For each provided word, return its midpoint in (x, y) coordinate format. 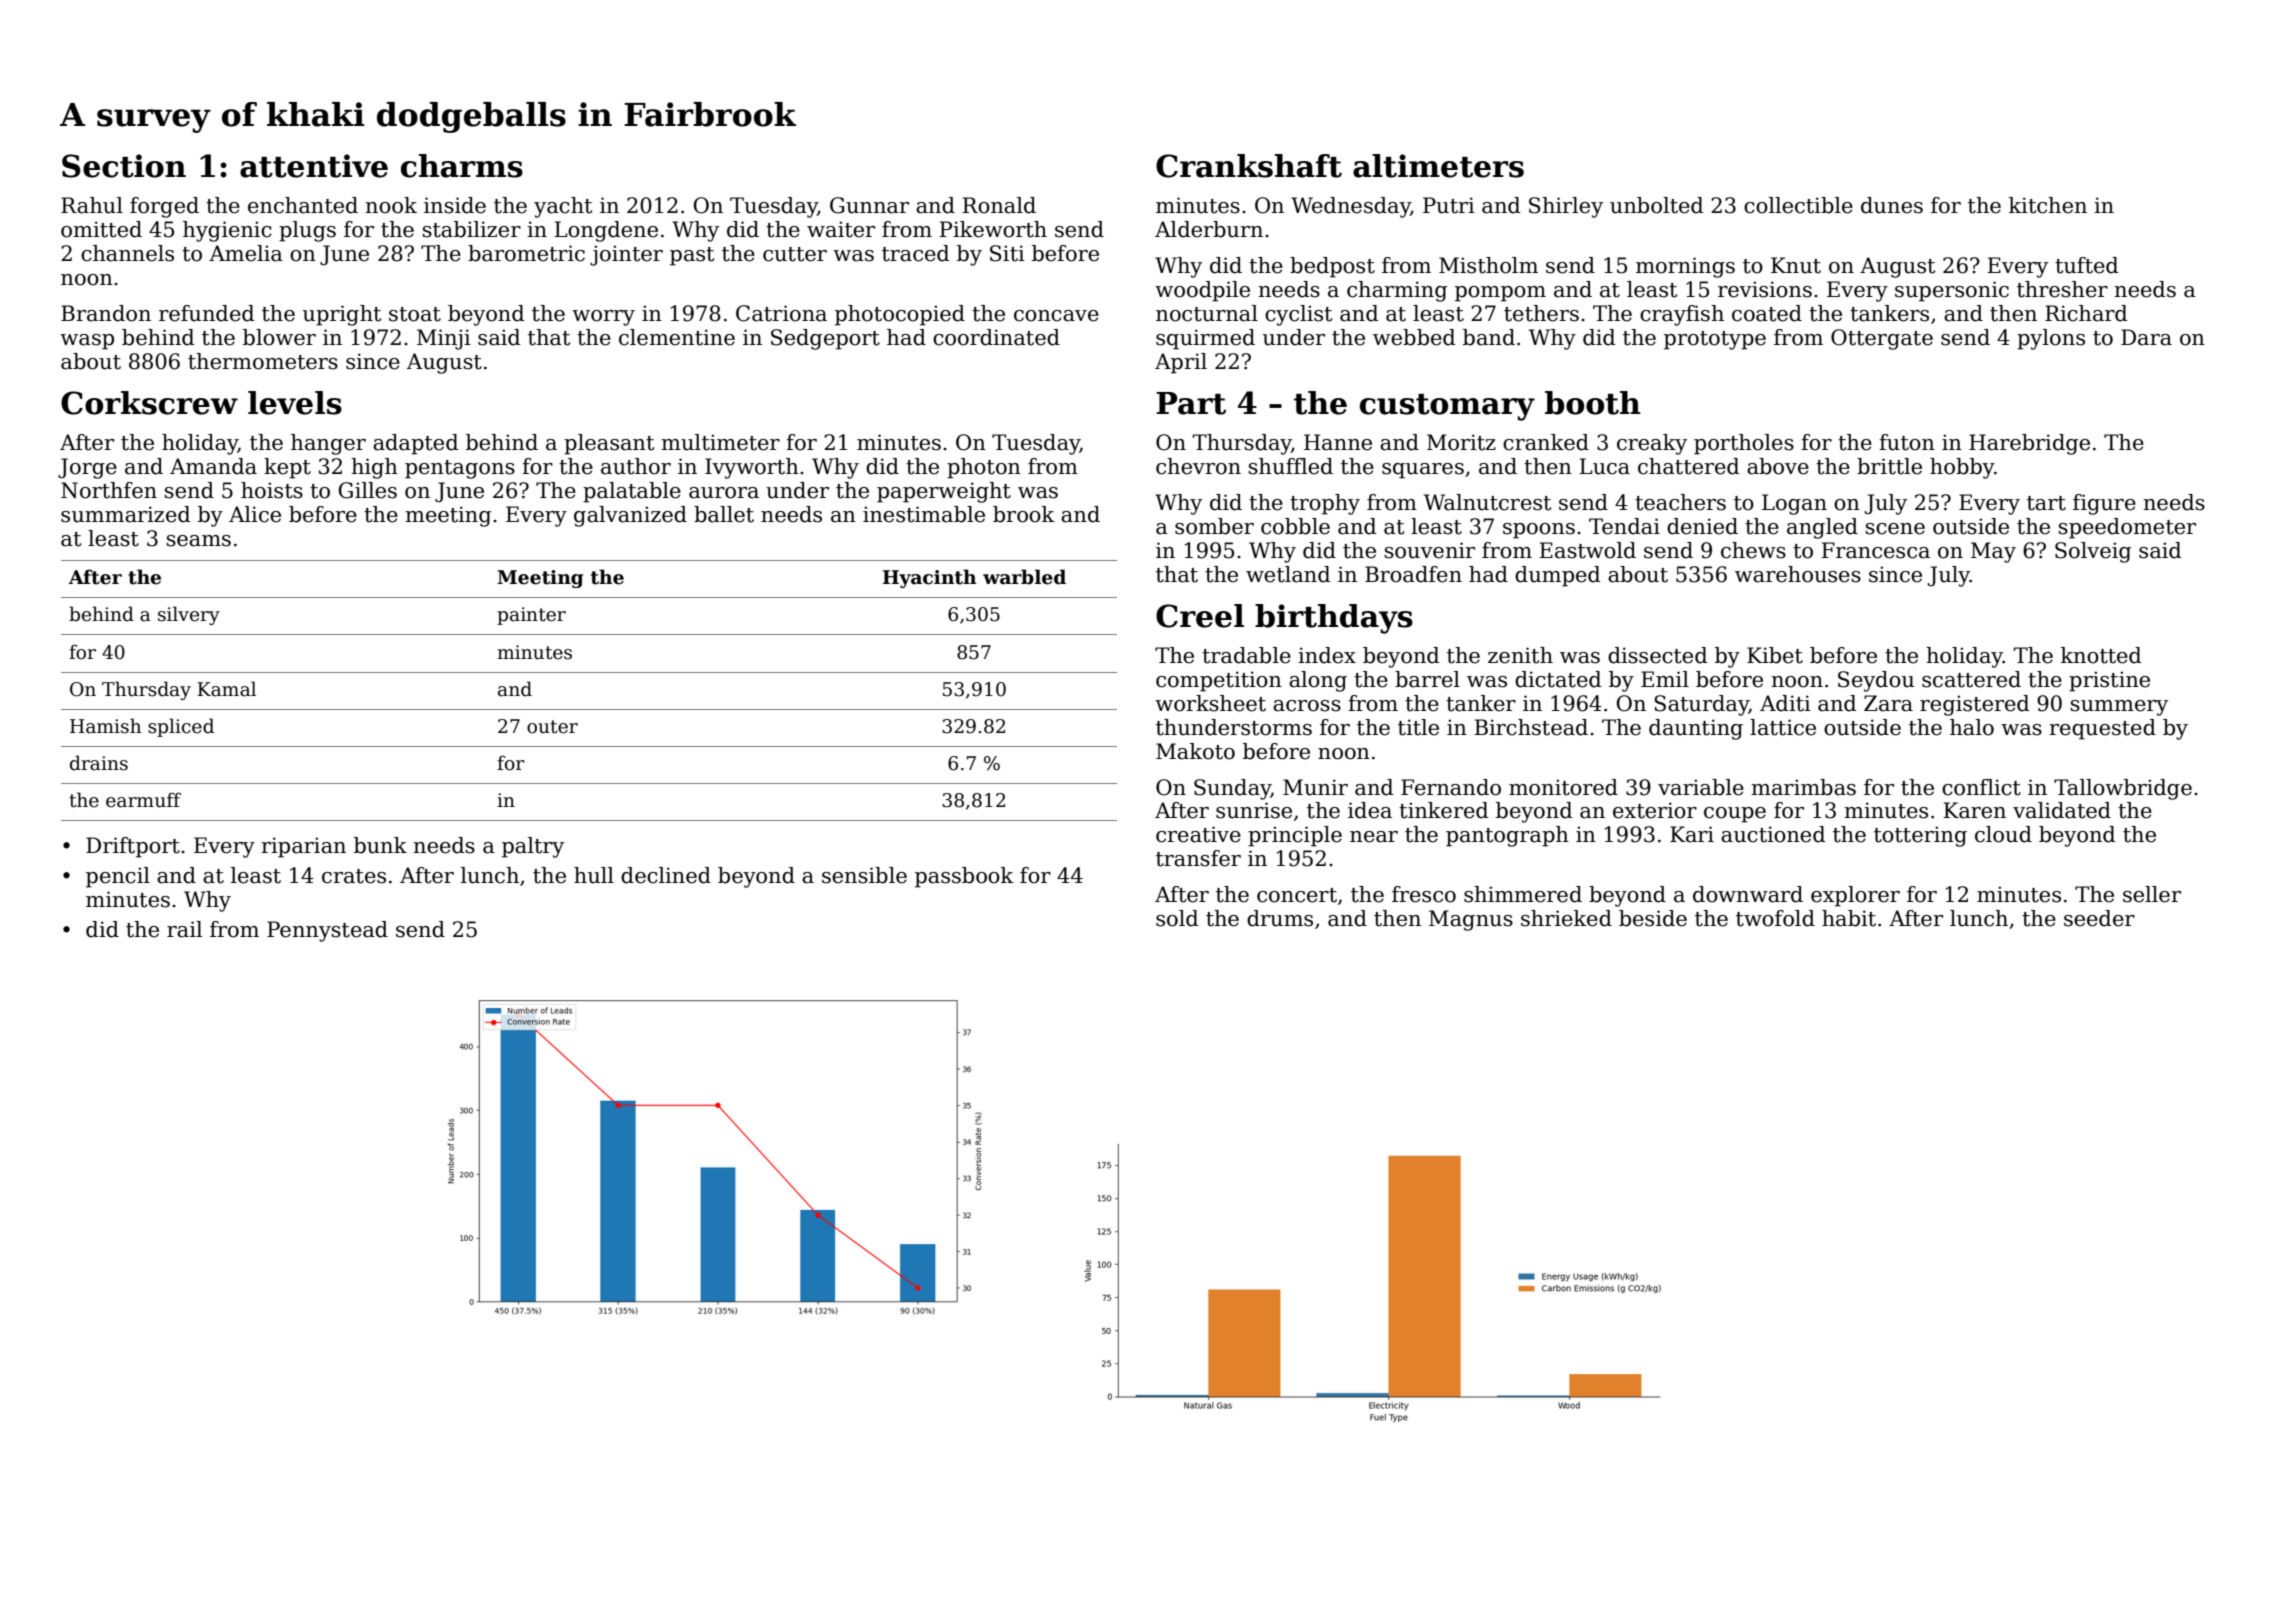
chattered (1689, 466)
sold (1177, 918)
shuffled (1290, 466)
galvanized (630, 516)
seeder (2099, 918)
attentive (314, 166)
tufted (2087, 265)
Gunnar (869, 205)
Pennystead (327, 931)
